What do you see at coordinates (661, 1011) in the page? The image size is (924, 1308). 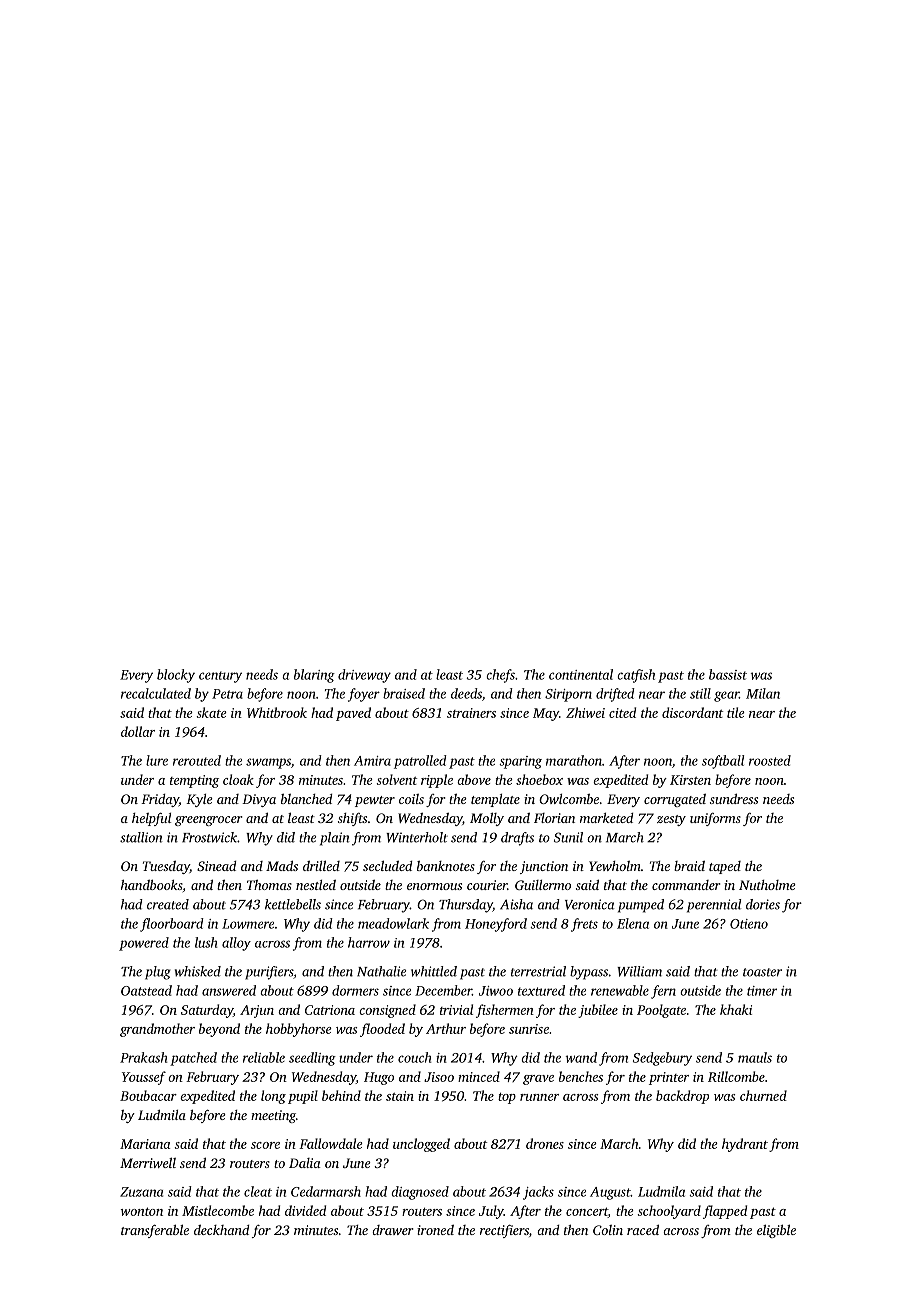 I see `Poolgate` at bounding box center [661, 1011].
